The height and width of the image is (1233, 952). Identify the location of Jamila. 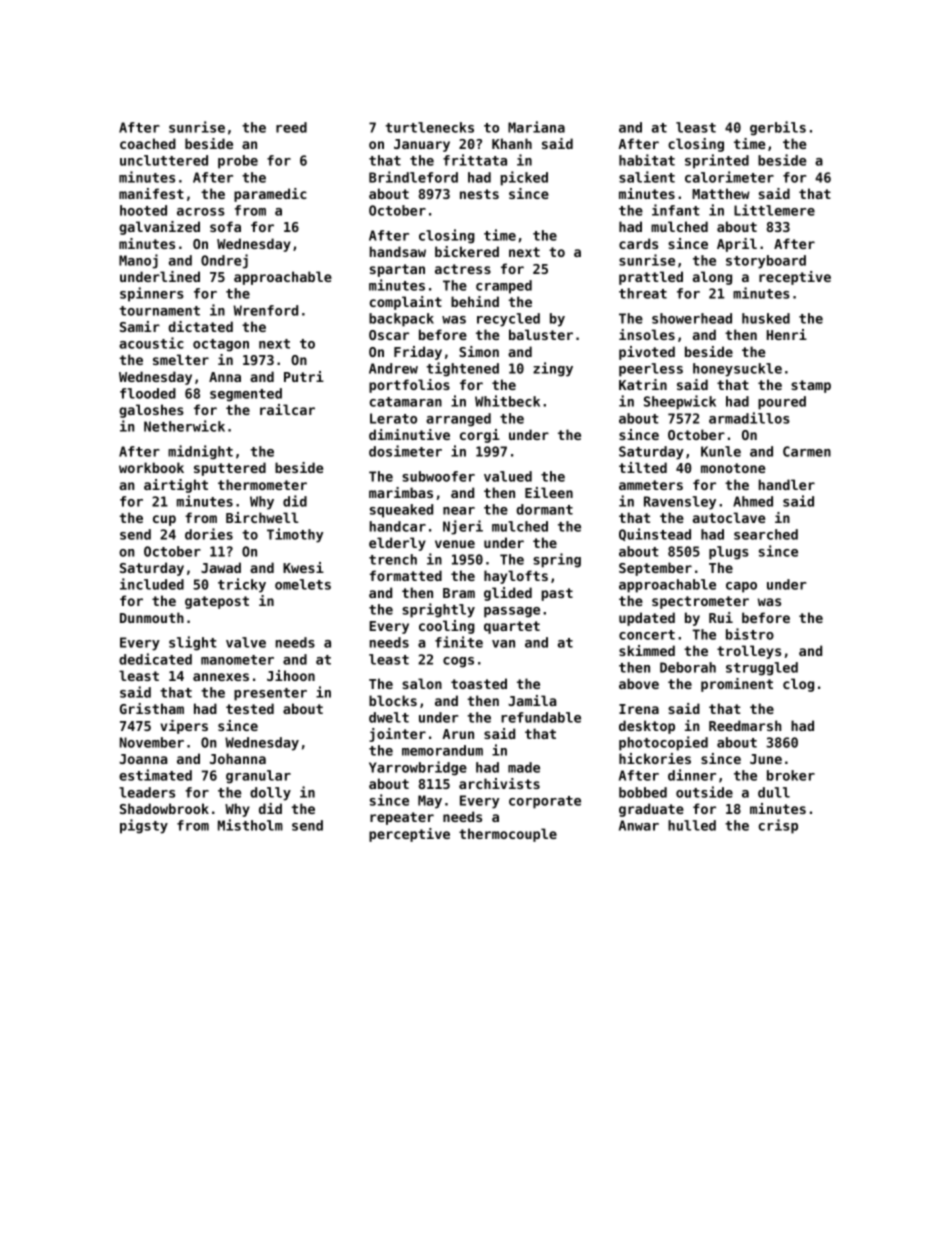
(532, 700).
